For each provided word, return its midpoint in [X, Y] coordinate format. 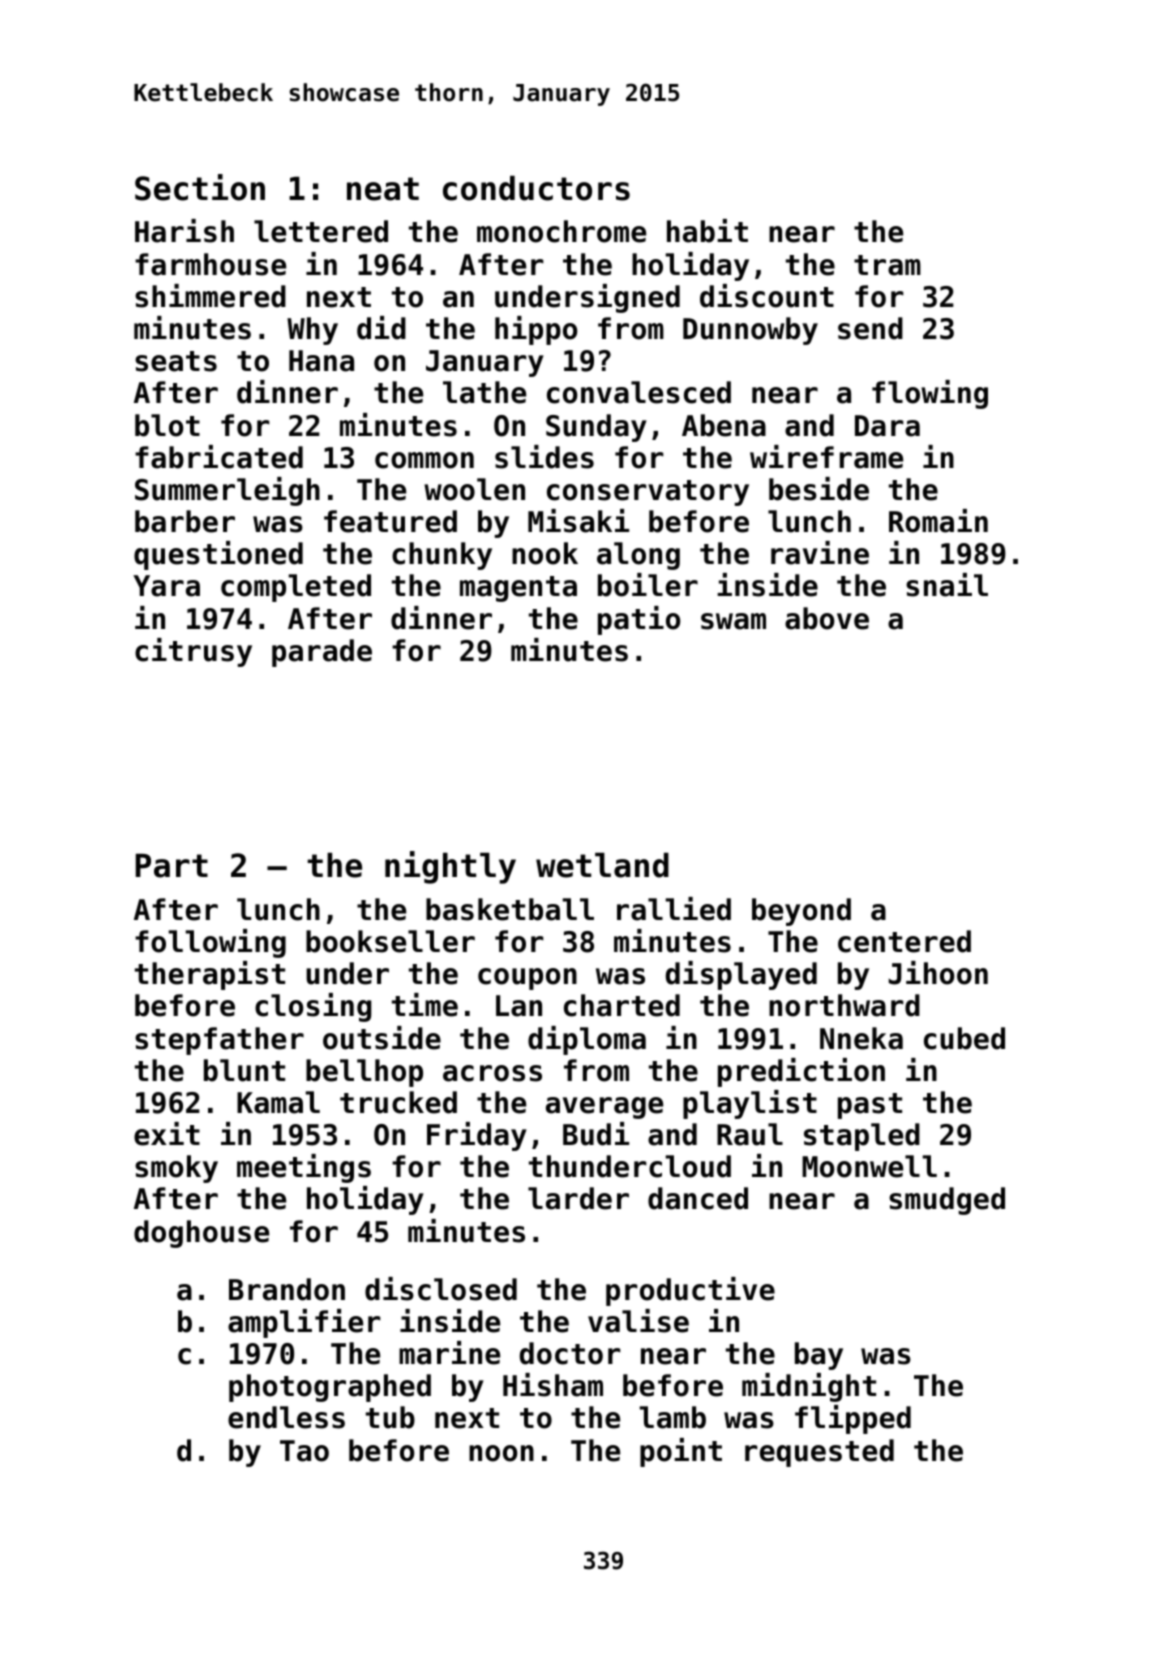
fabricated [219, 457]
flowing [930, 394]
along [638, 556]
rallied [674, 909]
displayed [741, 975]
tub [390, 1417]
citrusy [193, 652]
